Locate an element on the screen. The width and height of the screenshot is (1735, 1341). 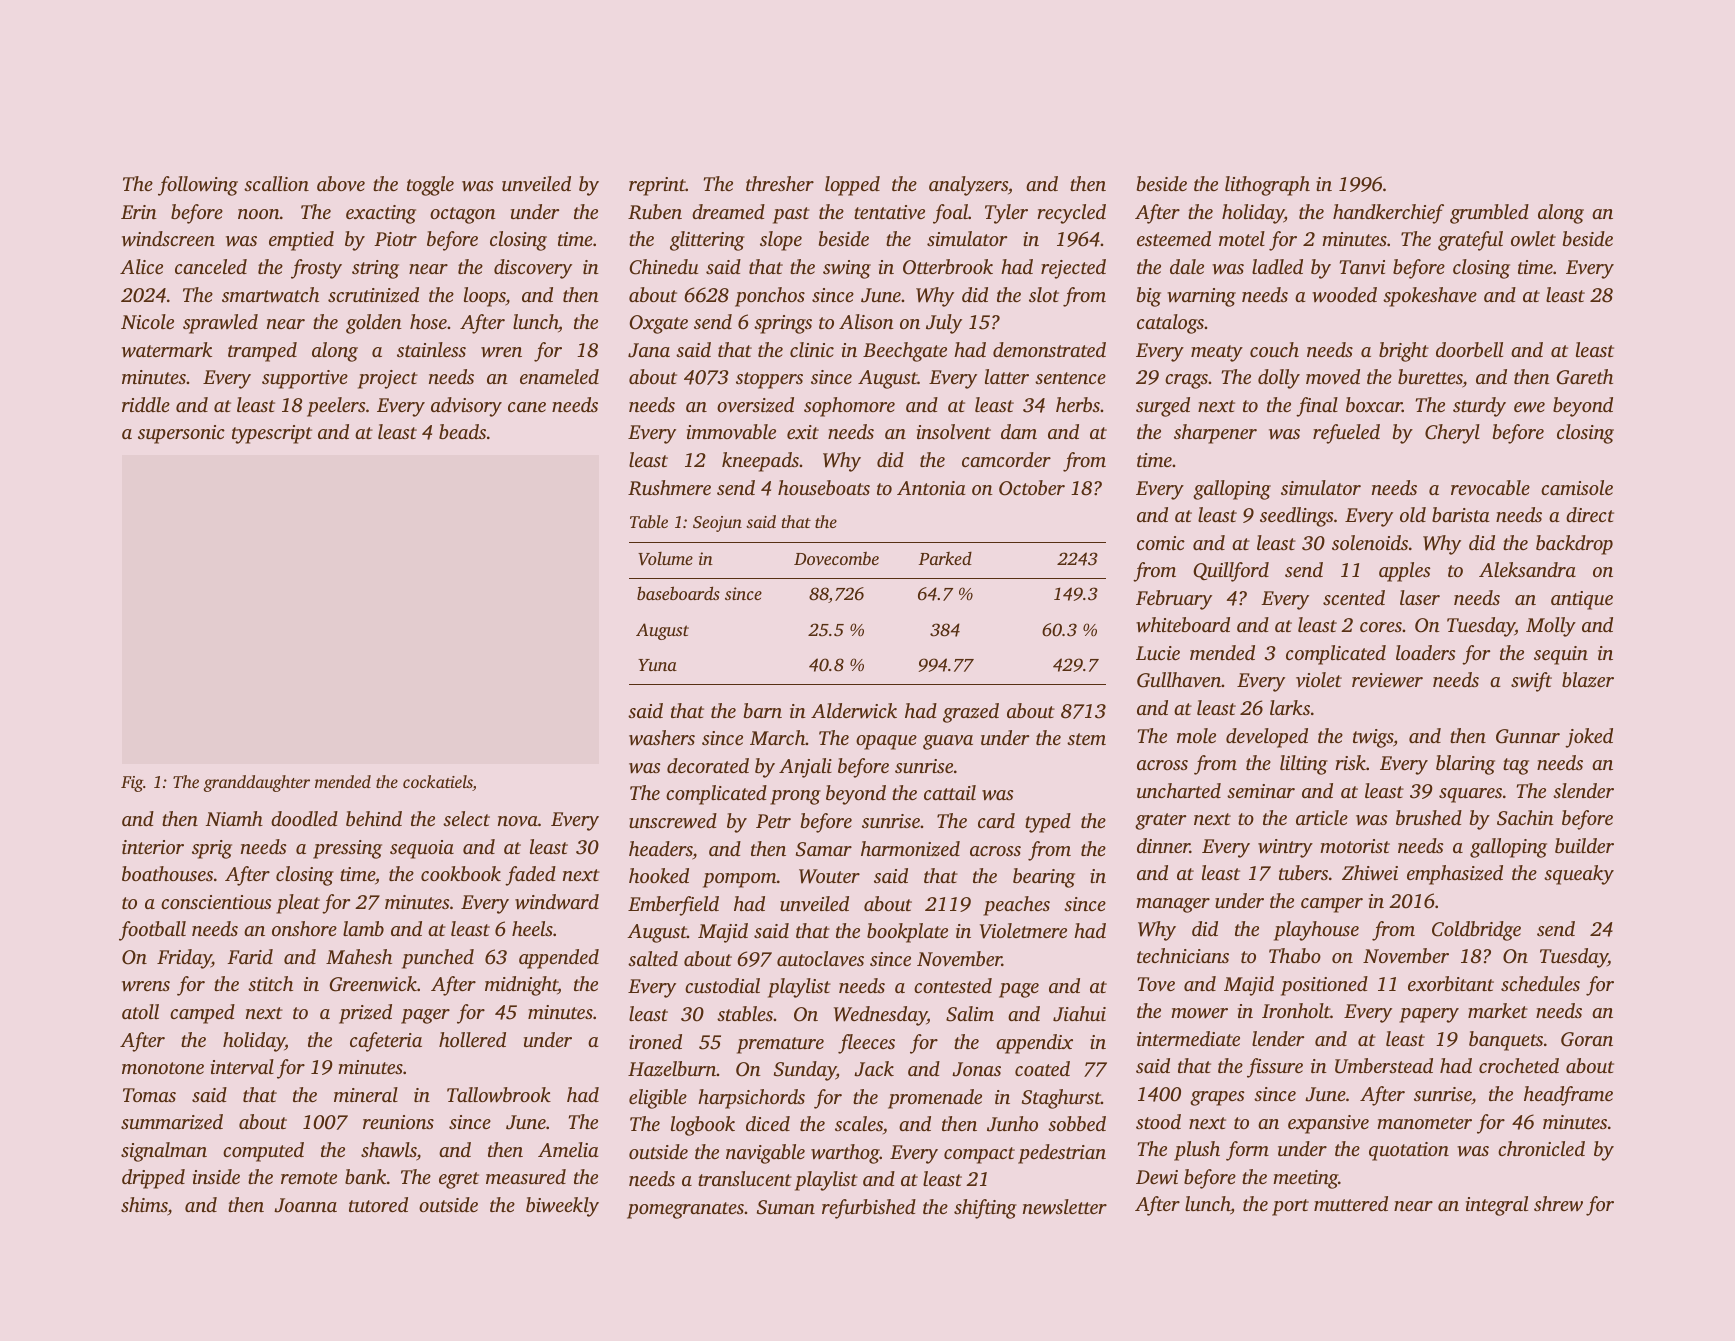
diced is located at coordinates (768, 1123).
